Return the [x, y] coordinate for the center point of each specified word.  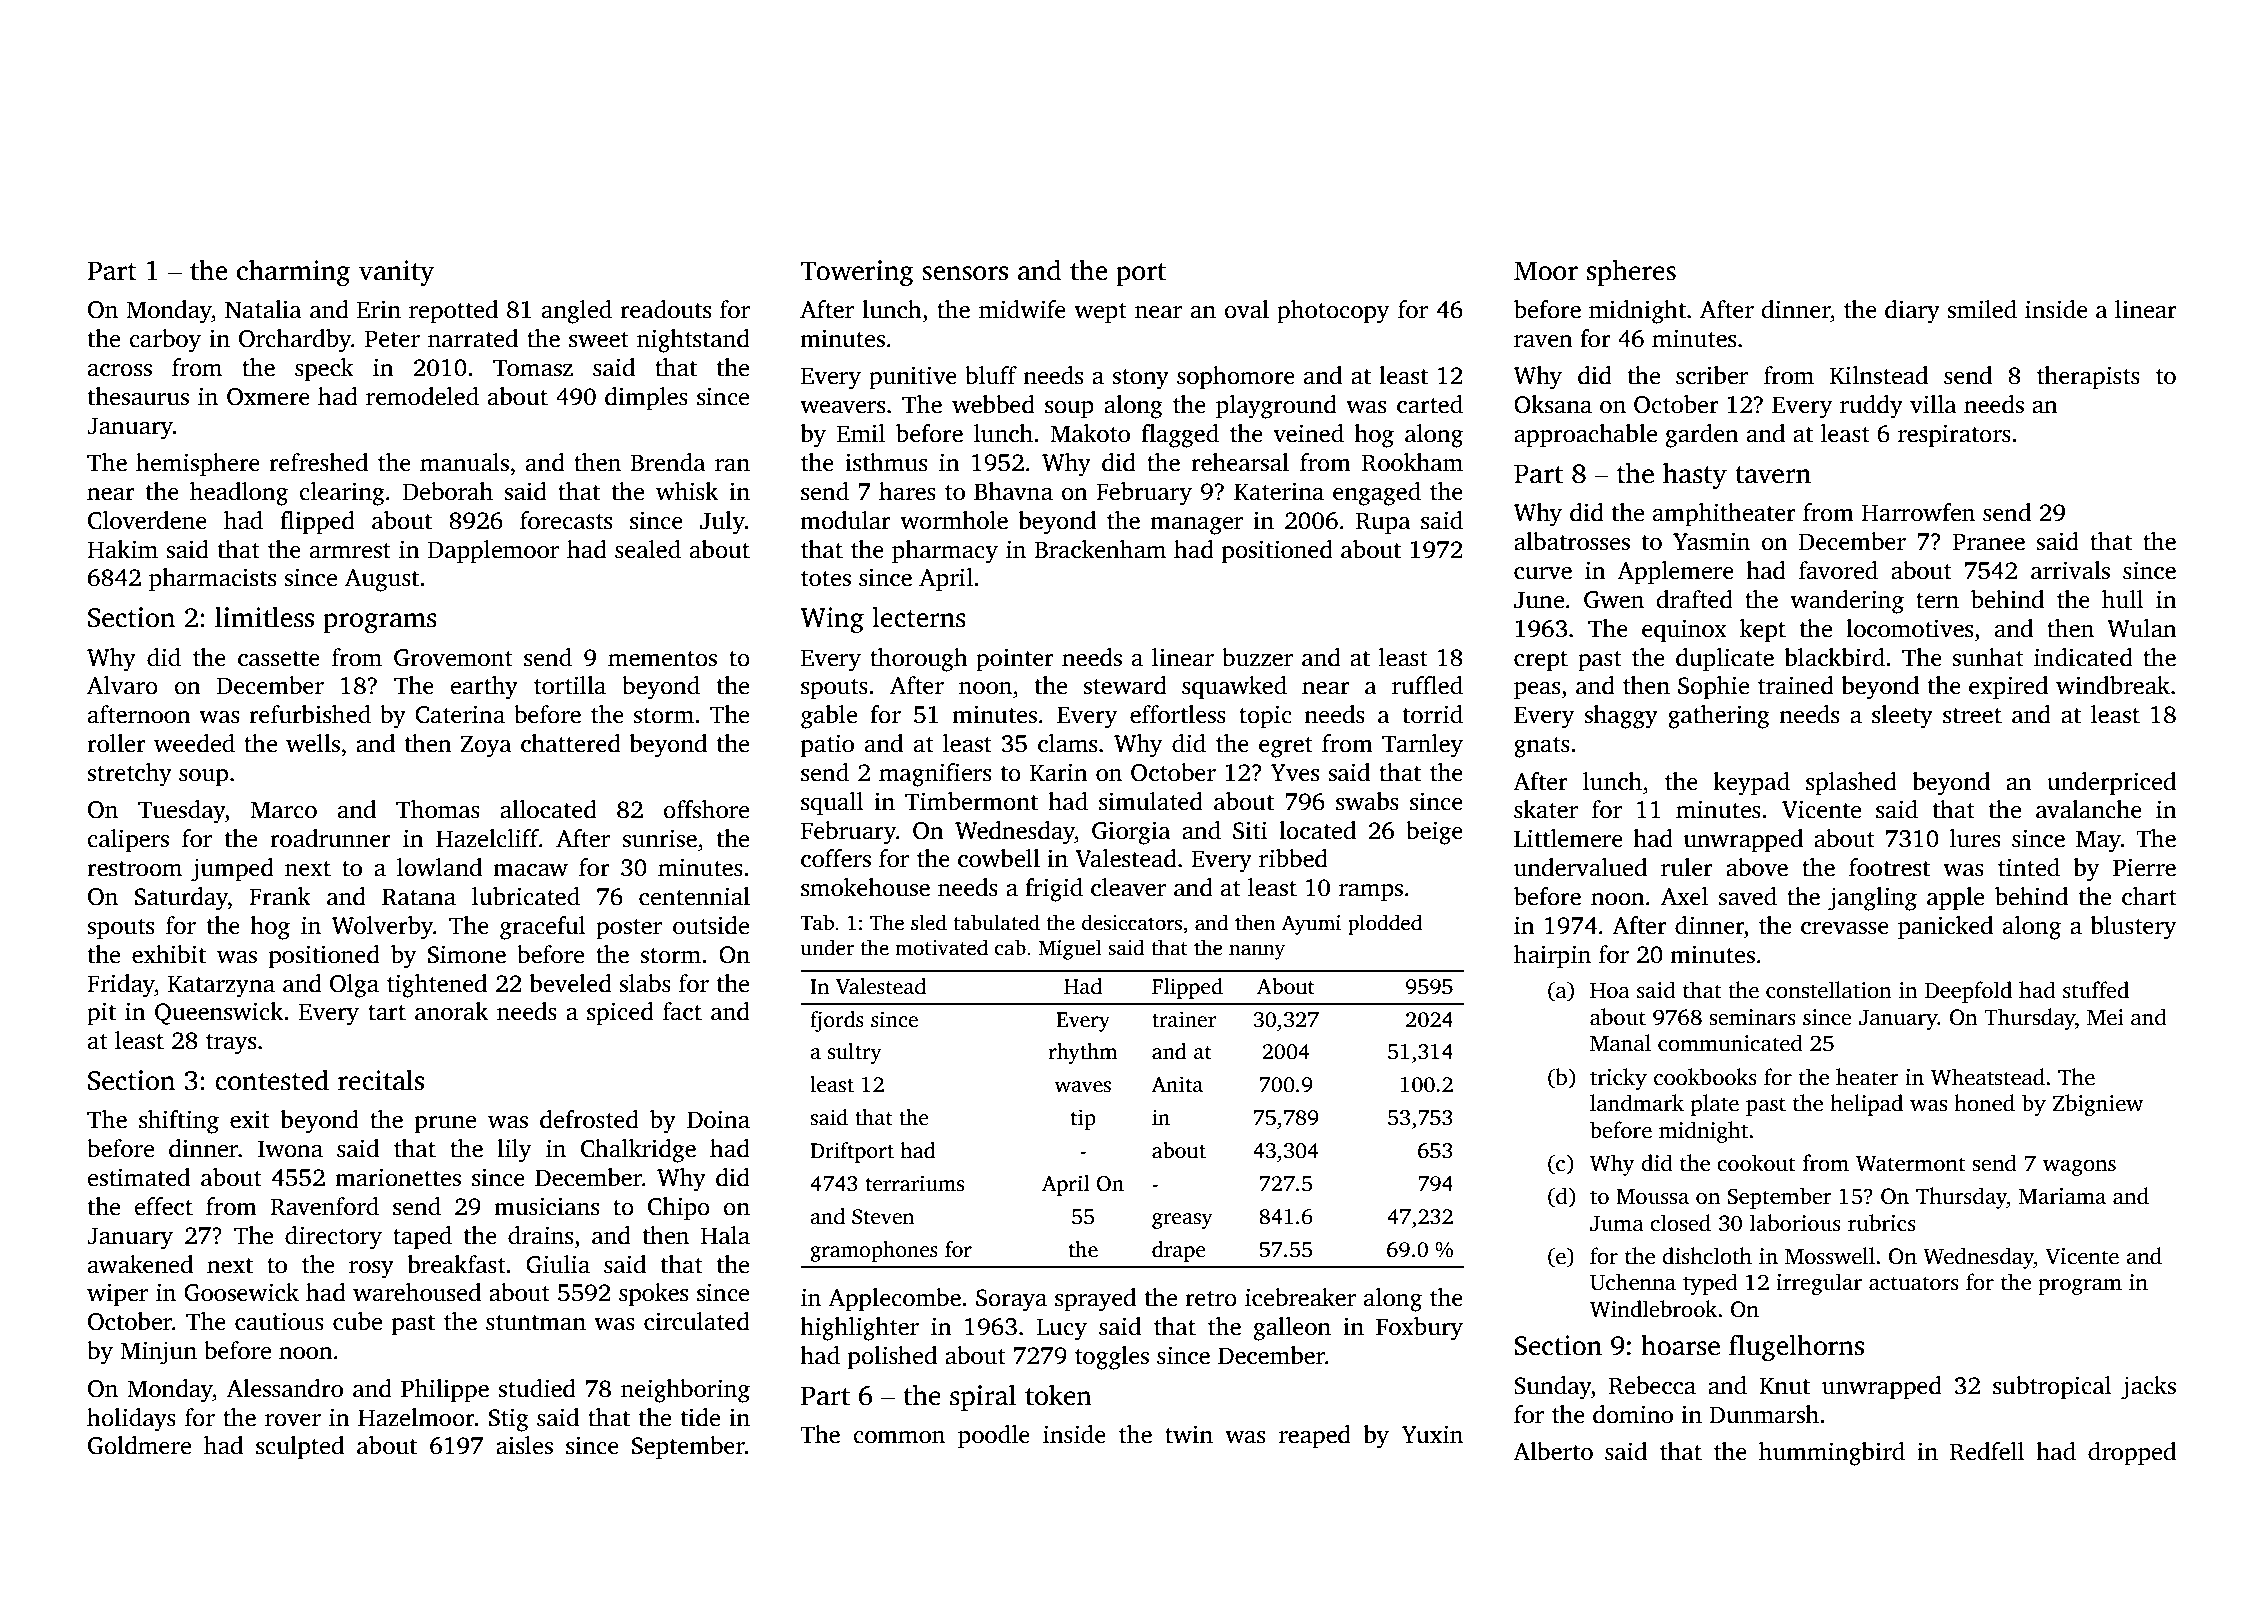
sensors [965, 273]
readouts [665, 309]
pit [101, 1014]
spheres [1631, 272]
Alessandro [284, 1388]
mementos [662, 659]
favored [1838, 570]
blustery [2133, 928]
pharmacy [945, 552]
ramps [1371, 893]
